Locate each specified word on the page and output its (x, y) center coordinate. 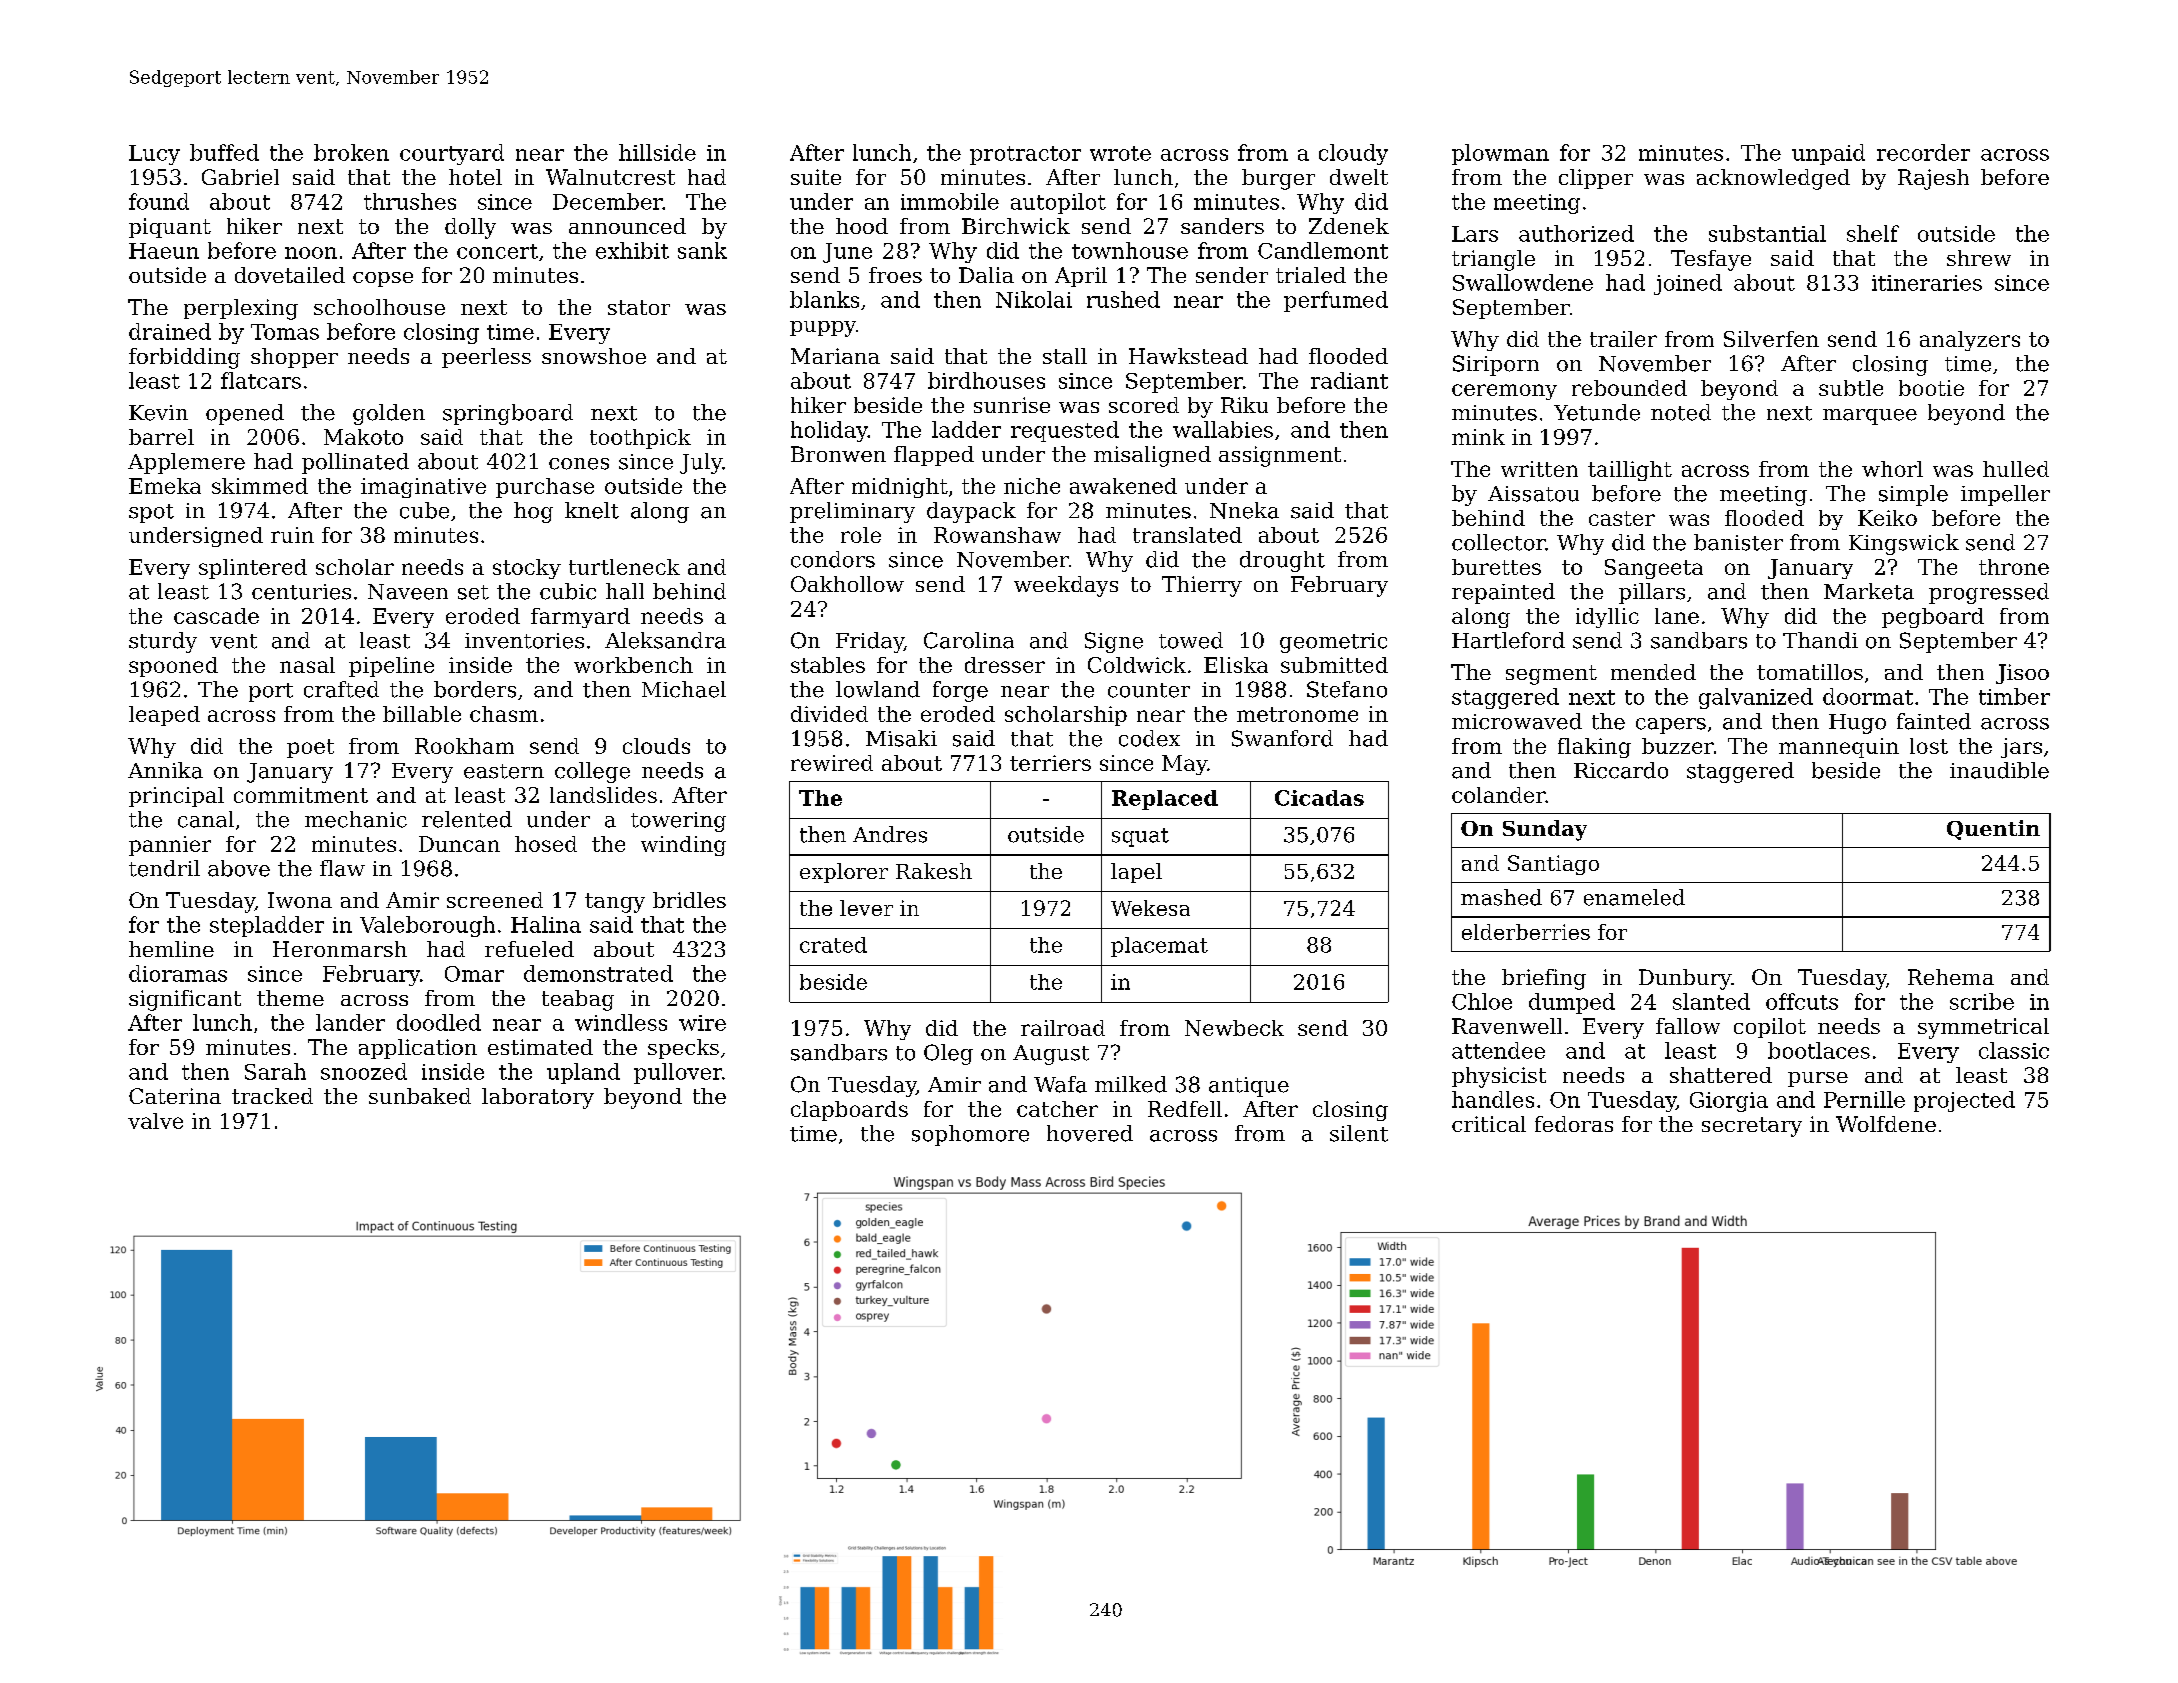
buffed (224, 152)
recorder (1923, 152)
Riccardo (1621, 770)
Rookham (464, 746)
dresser (1005, 665)
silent (1359, 1133)
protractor (1025, 155)
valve (155, 1121)
